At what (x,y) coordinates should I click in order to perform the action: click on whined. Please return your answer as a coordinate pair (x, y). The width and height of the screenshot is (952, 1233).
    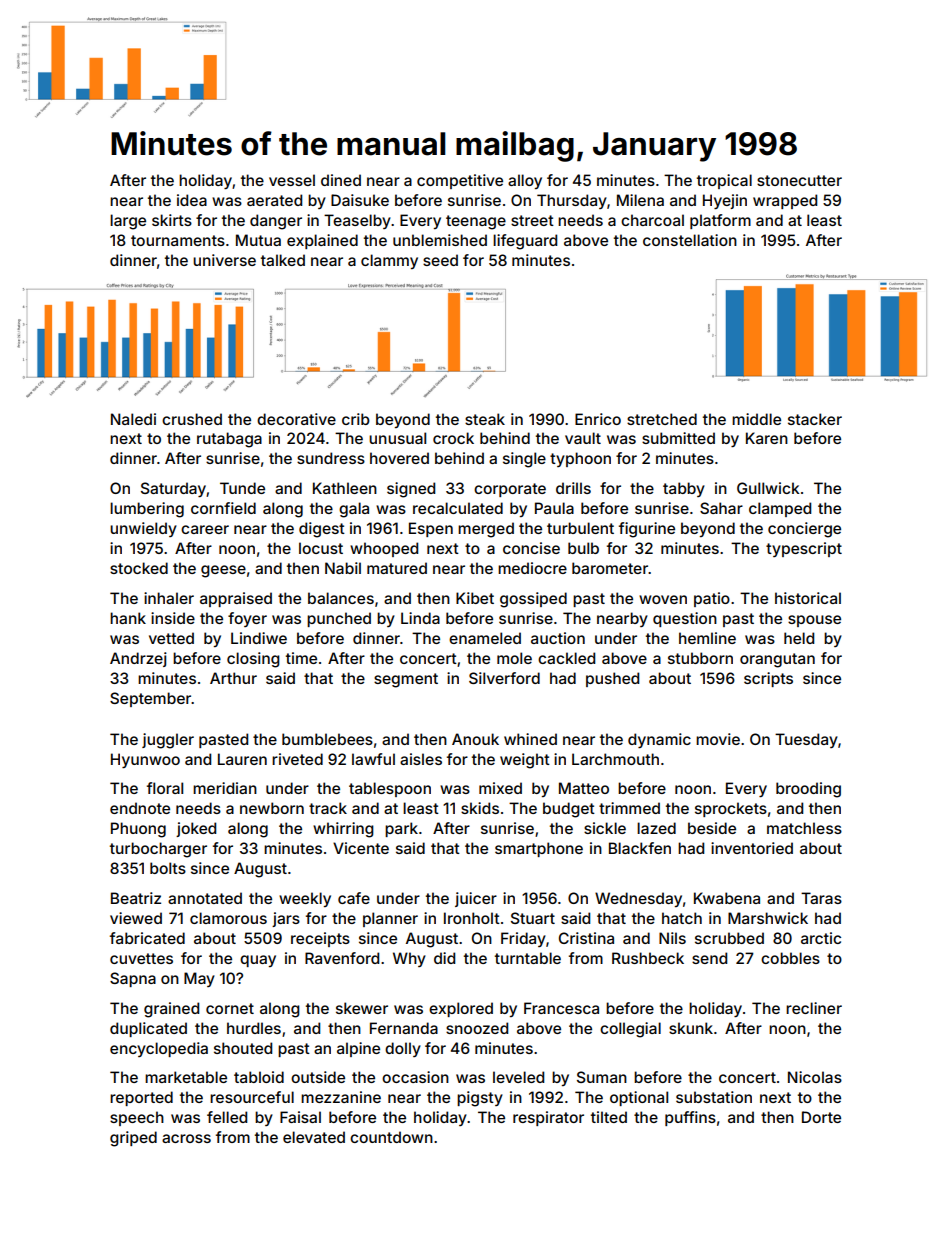
    Looking at the image, I should click on (530, 739).
